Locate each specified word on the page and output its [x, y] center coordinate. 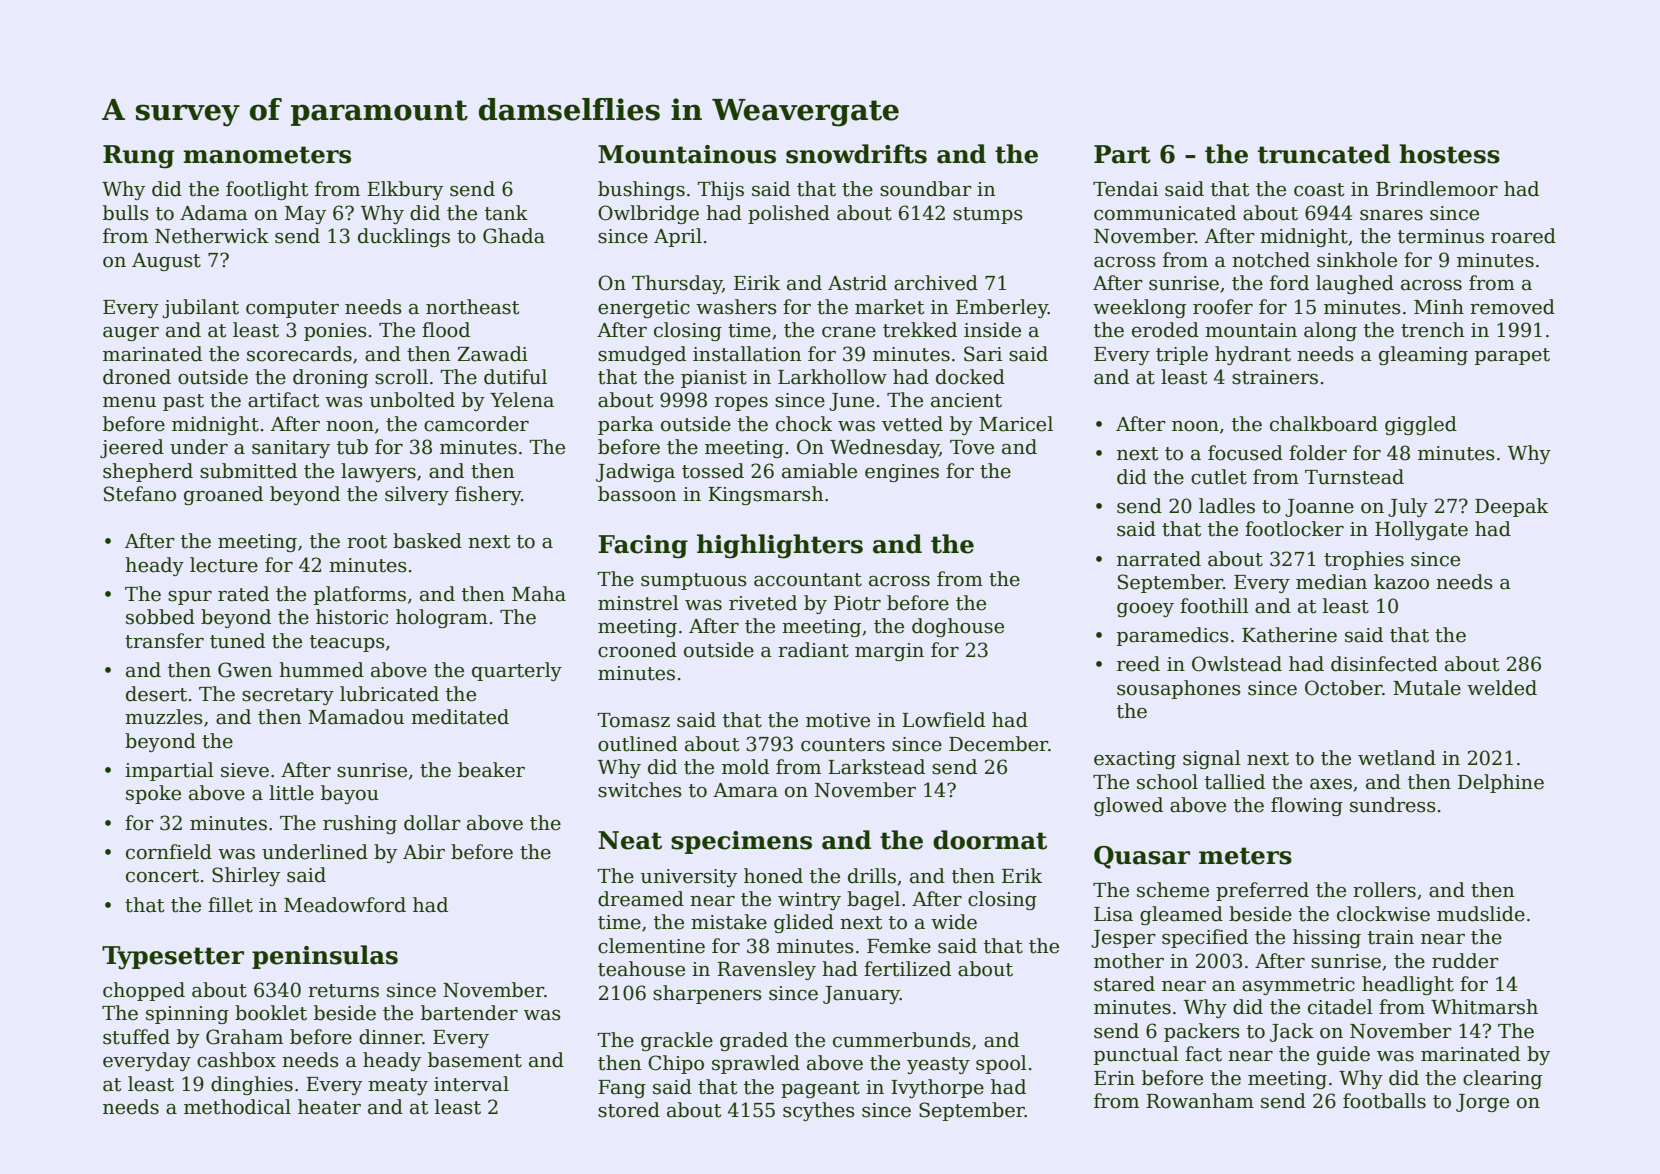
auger [131, 334]
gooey [1145, 610]
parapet [1512, 356]
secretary [288, 696]
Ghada [514, 236]
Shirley [246, 876]
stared [1124, 984]
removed [1512, 307]
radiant [813, 650]
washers [736, 307]
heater [329, 1107]
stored [629, 1110]
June [851, 402]
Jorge [1482, 1103]
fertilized [907, 969]
